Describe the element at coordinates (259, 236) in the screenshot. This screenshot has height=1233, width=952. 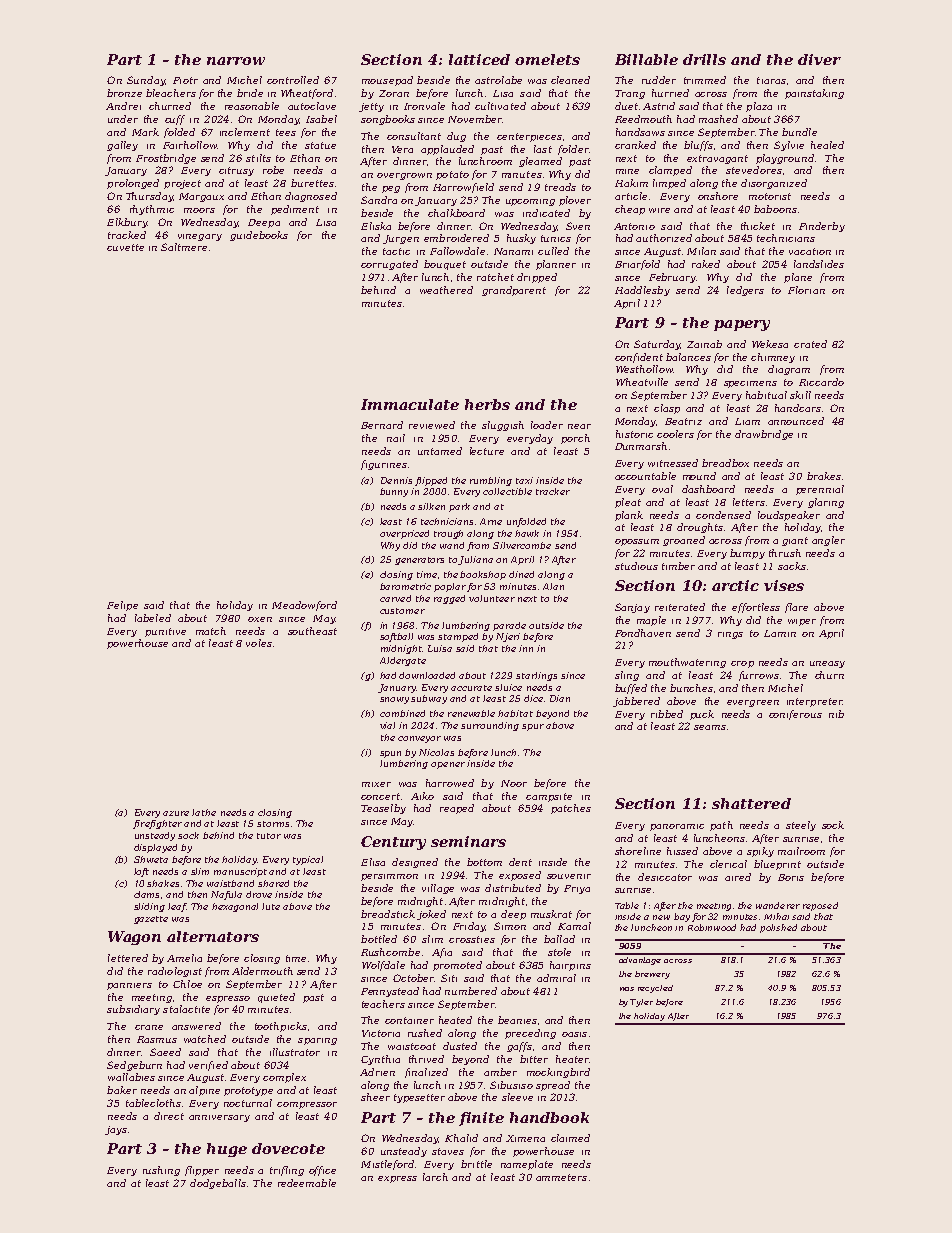
I see `guidebooks` at that location.
